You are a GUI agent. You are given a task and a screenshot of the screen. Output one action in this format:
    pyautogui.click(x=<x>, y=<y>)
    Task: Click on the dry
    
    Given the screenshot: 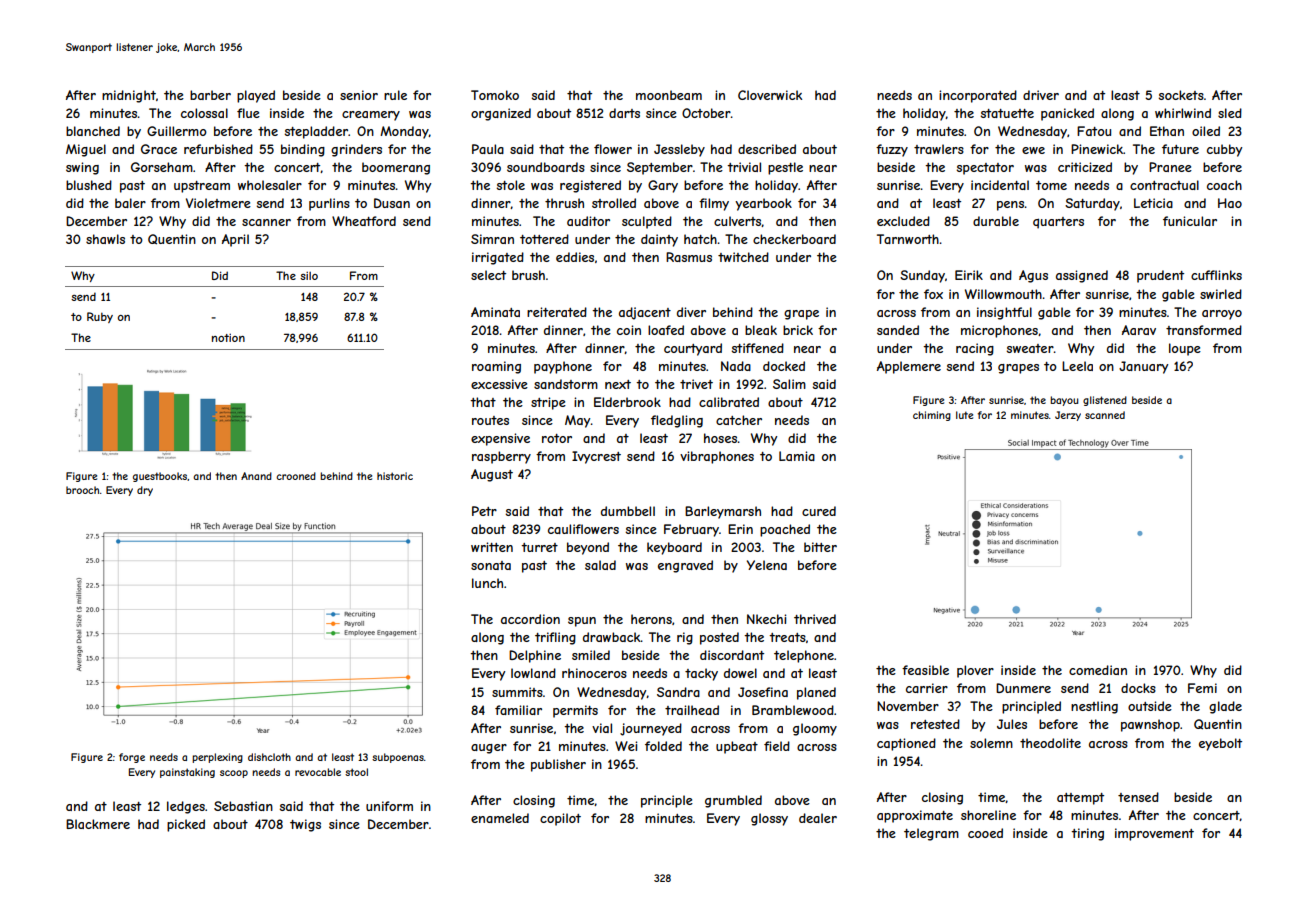 What is the action you would take?
    pyautogui.click(x=145, y=491)
